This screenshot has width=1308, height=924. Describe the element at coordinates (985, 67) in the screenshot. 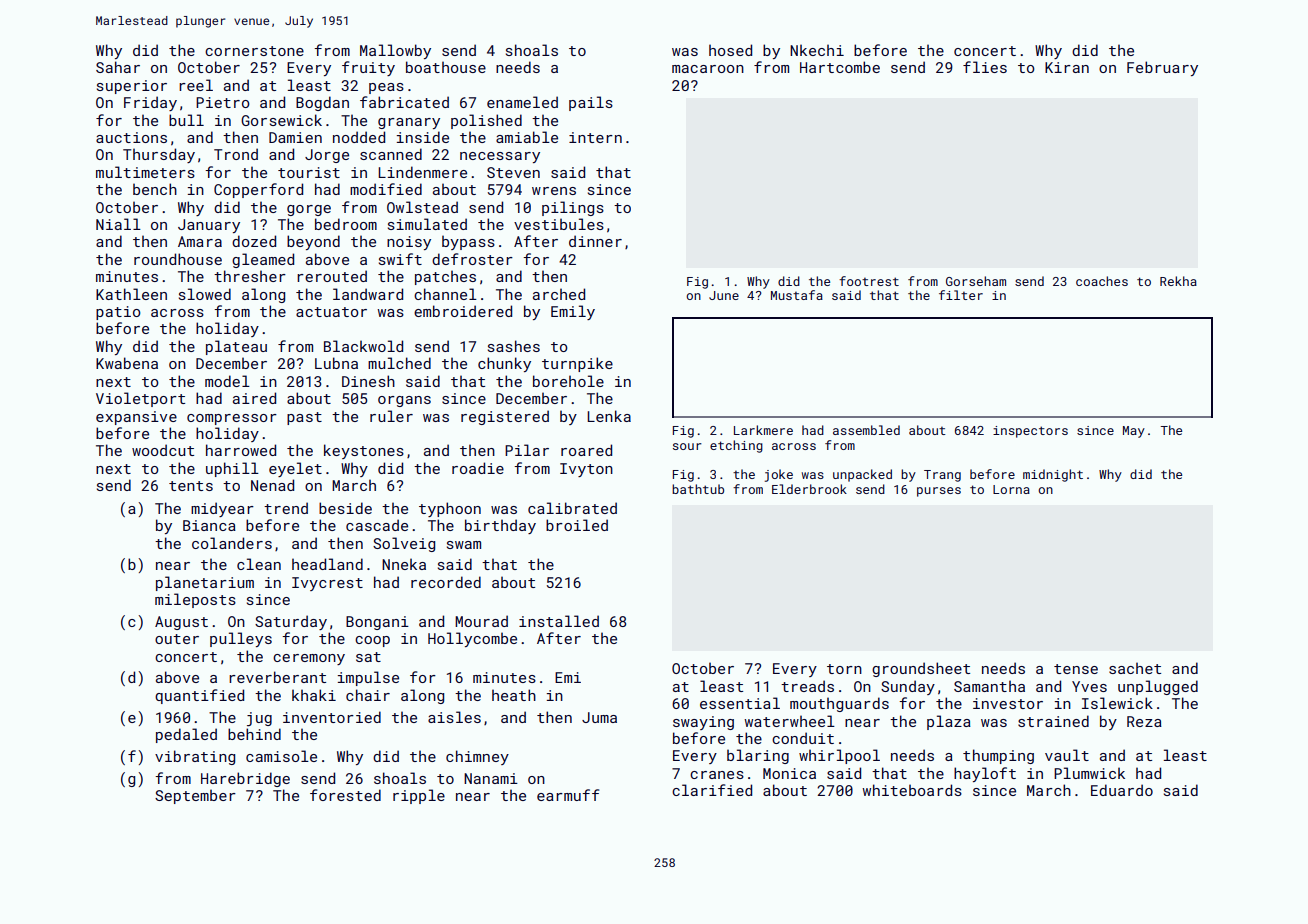

I see `flies` at that location.
